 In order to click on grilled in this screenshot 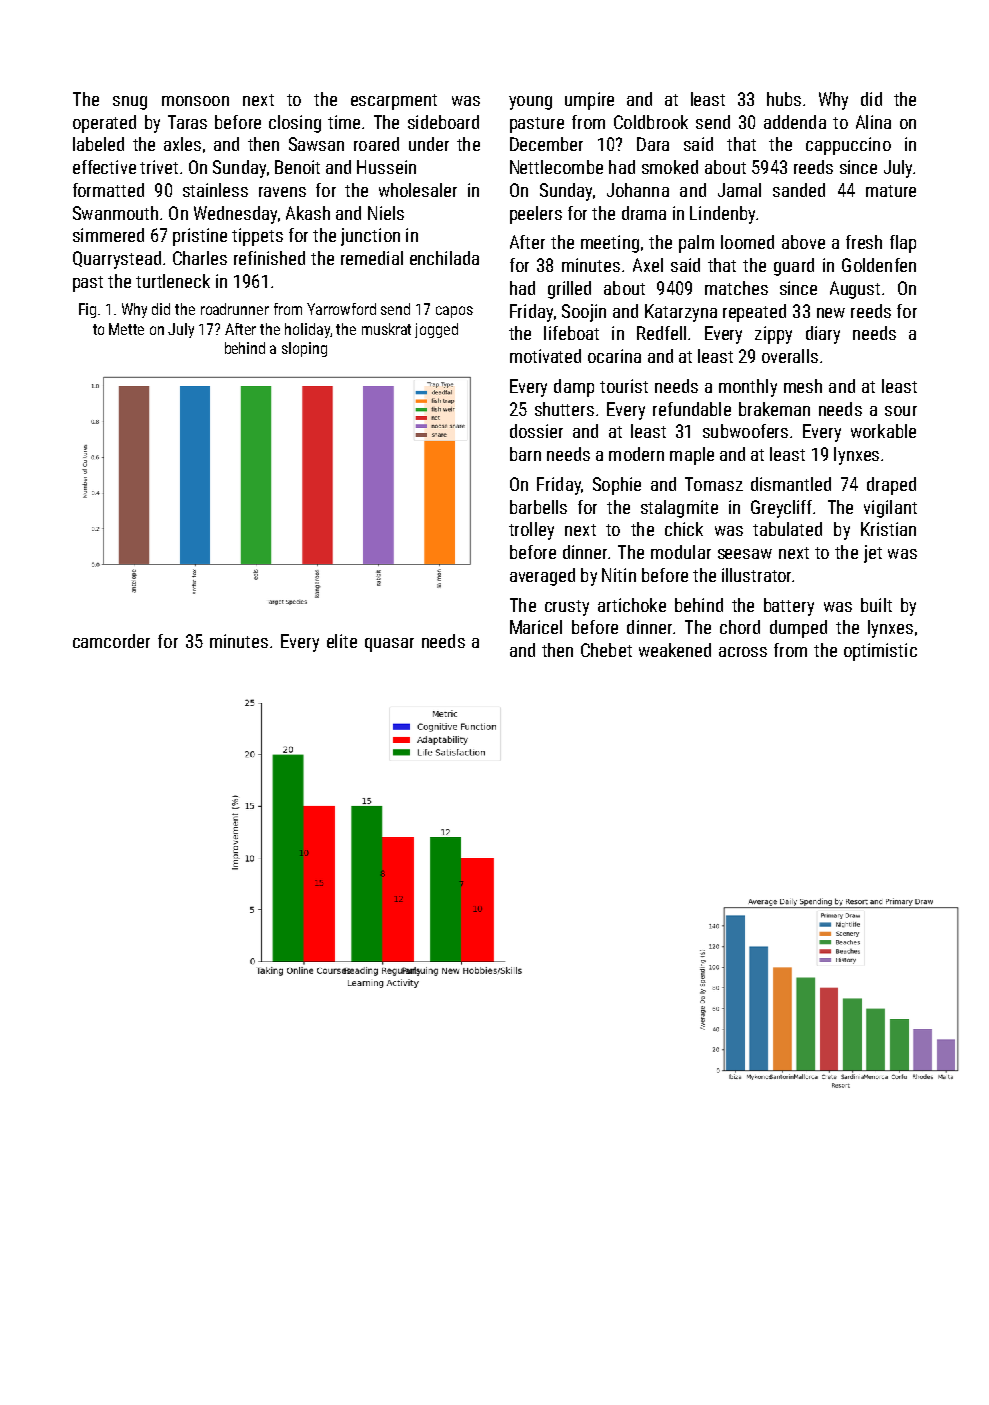, I will do `click(569, 290)`.
